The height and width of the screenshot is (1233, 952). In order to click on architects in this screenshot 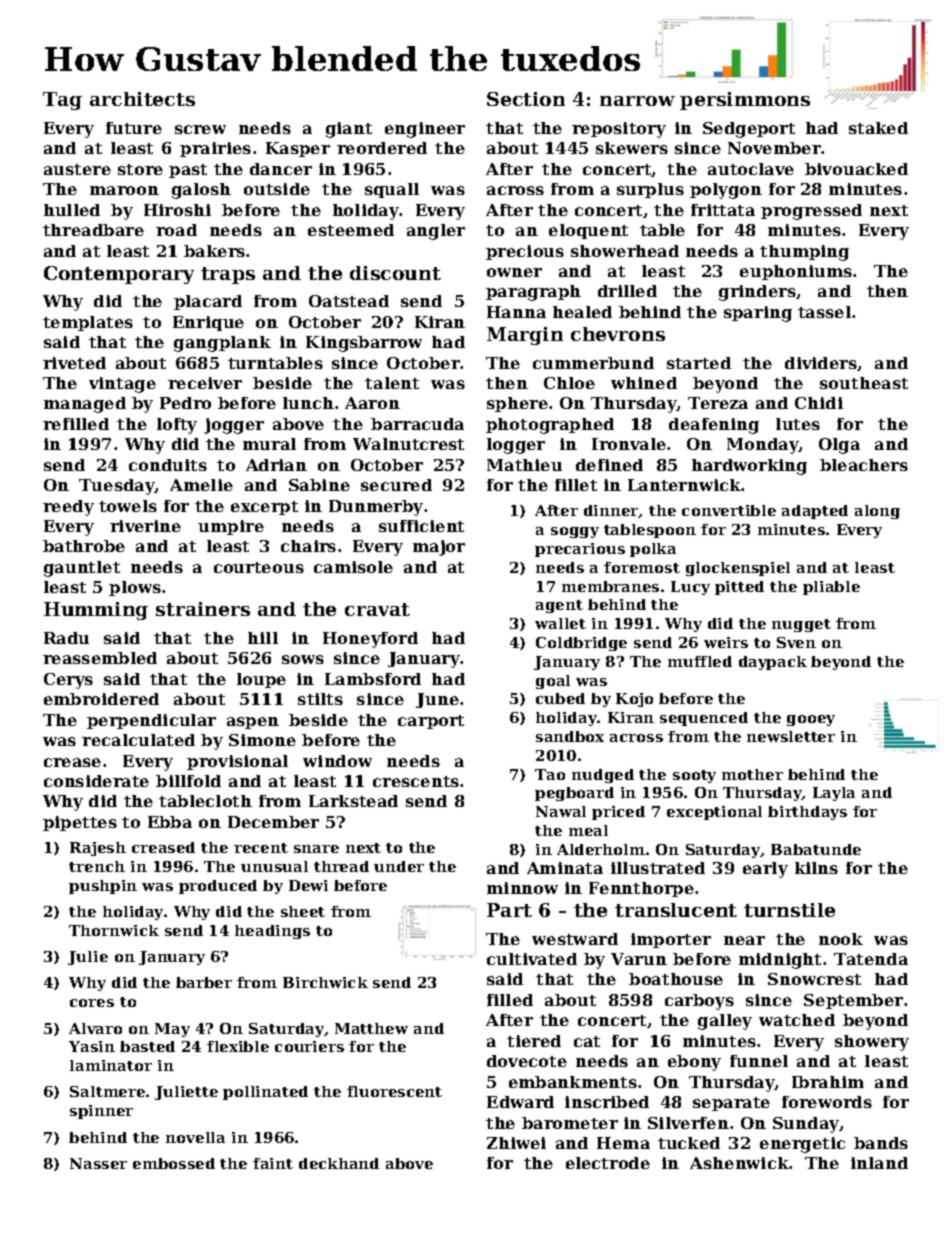, I will do `click(142, 99)`.
